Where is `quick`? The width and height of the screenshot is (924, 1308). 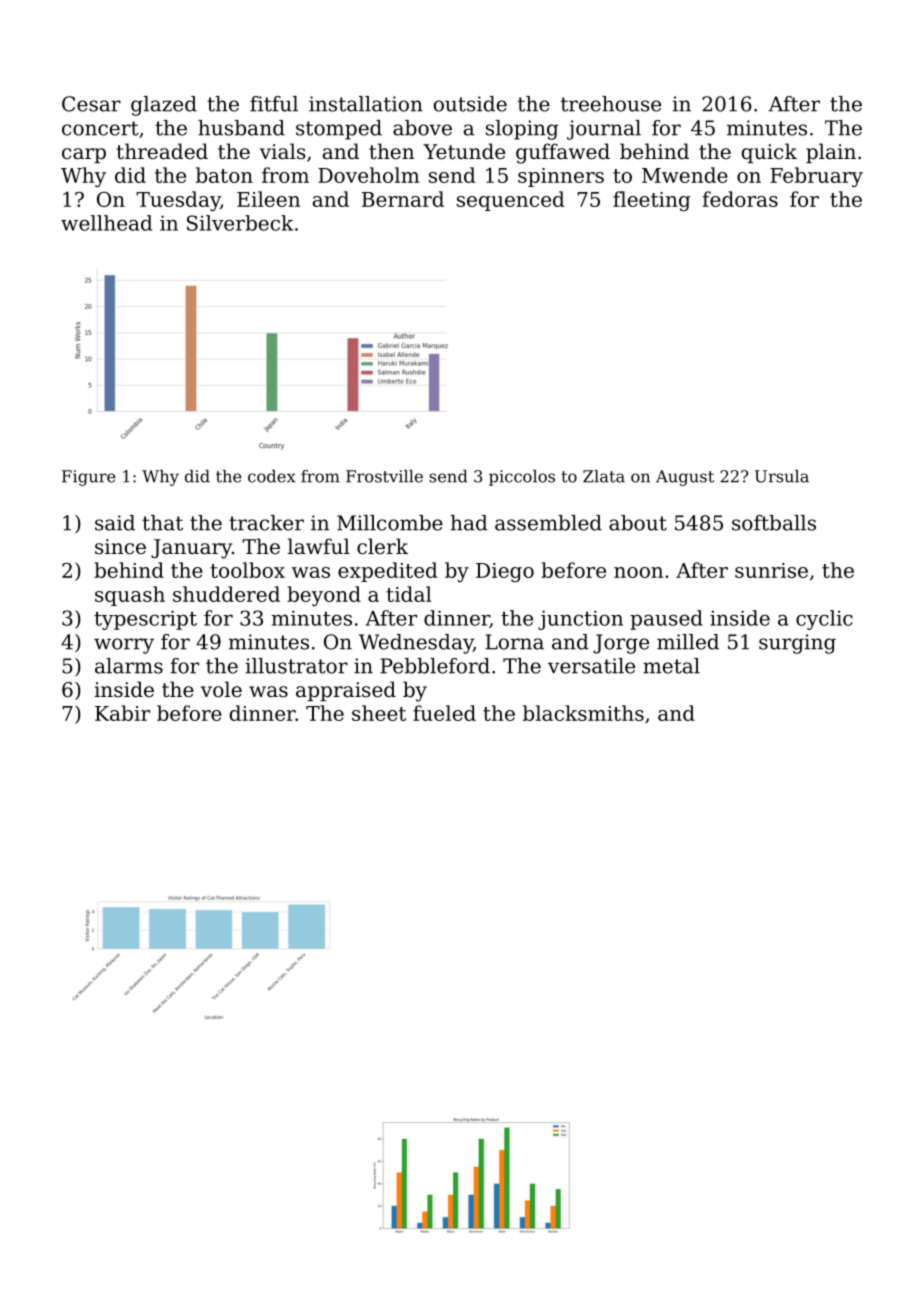
quick is located at coordinates (769, 153).
